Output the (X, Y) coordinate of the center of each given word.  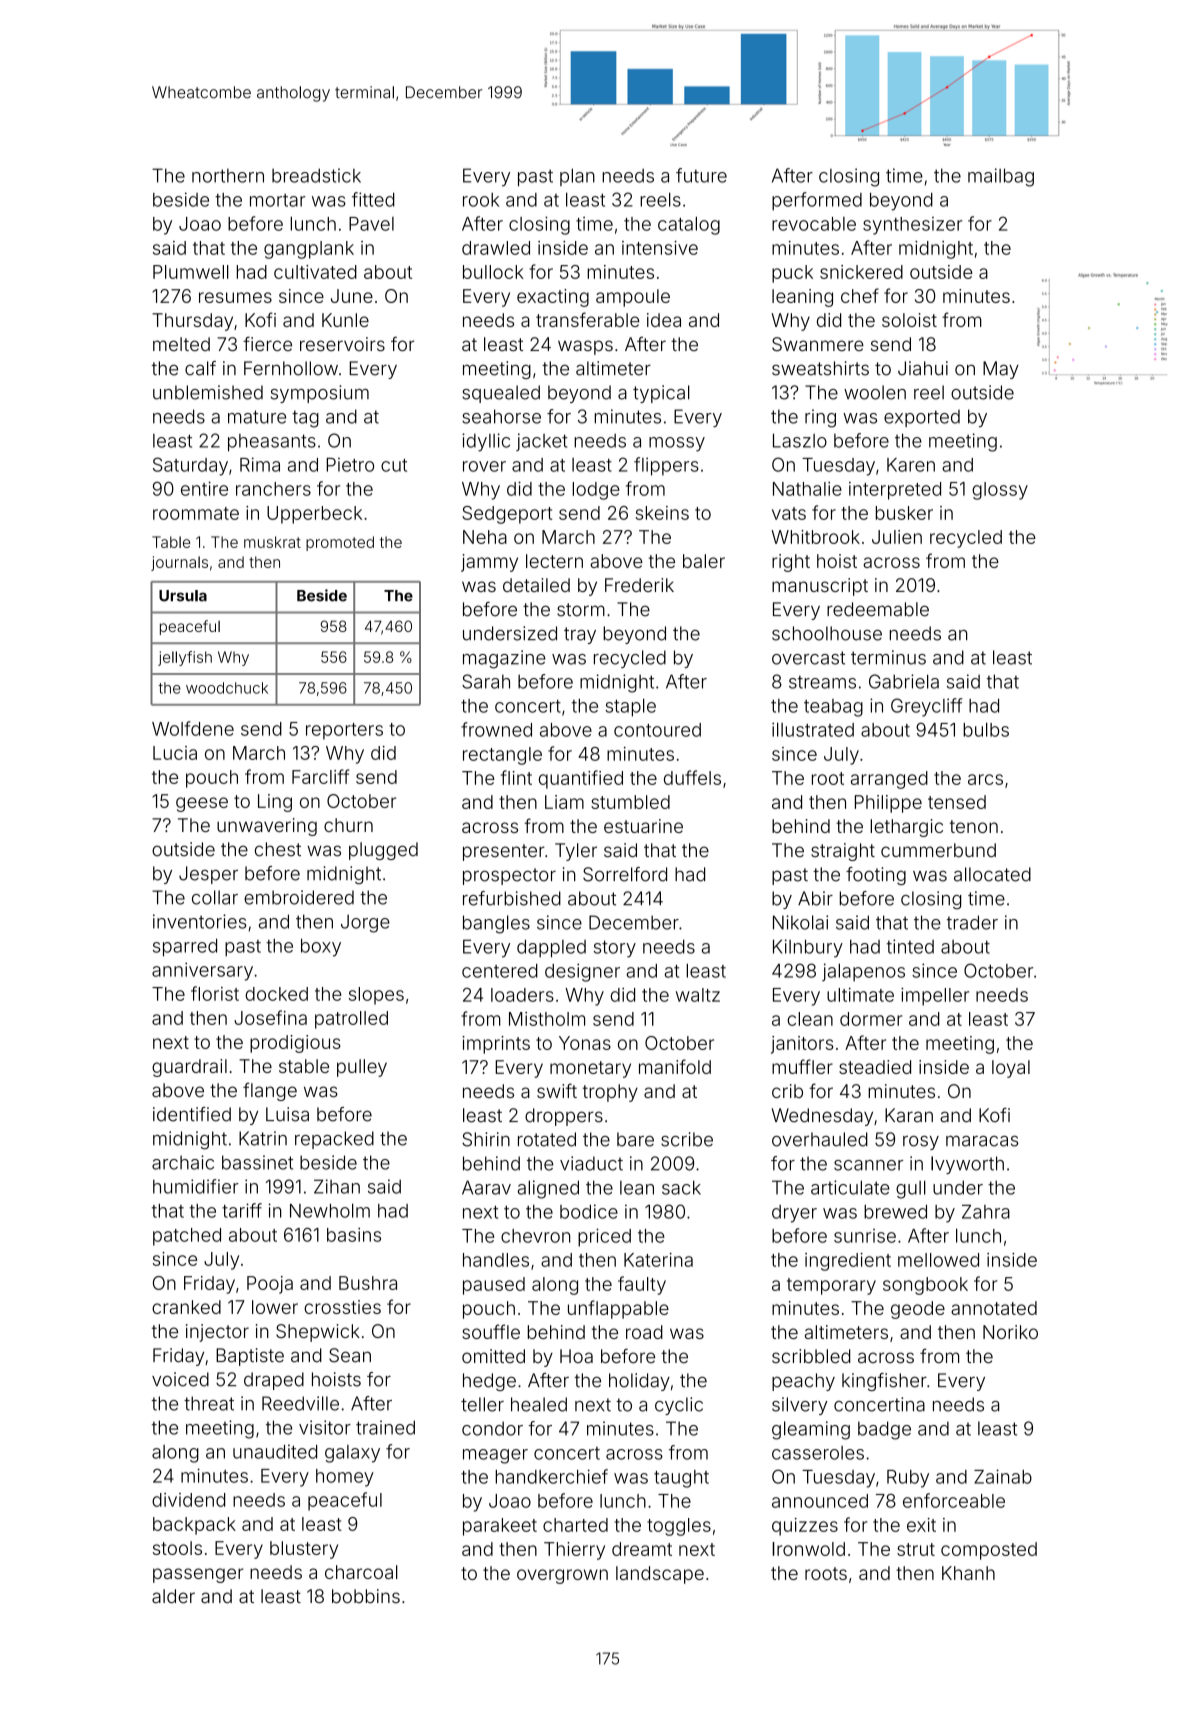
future (701, 175)
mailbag (1001, 177)
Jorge (365, 923)
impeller (935, 996)
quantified (581, 779)
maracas (982, 1141)
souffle (491, 1331)
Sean (350, 1355)
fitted (373, 199)
